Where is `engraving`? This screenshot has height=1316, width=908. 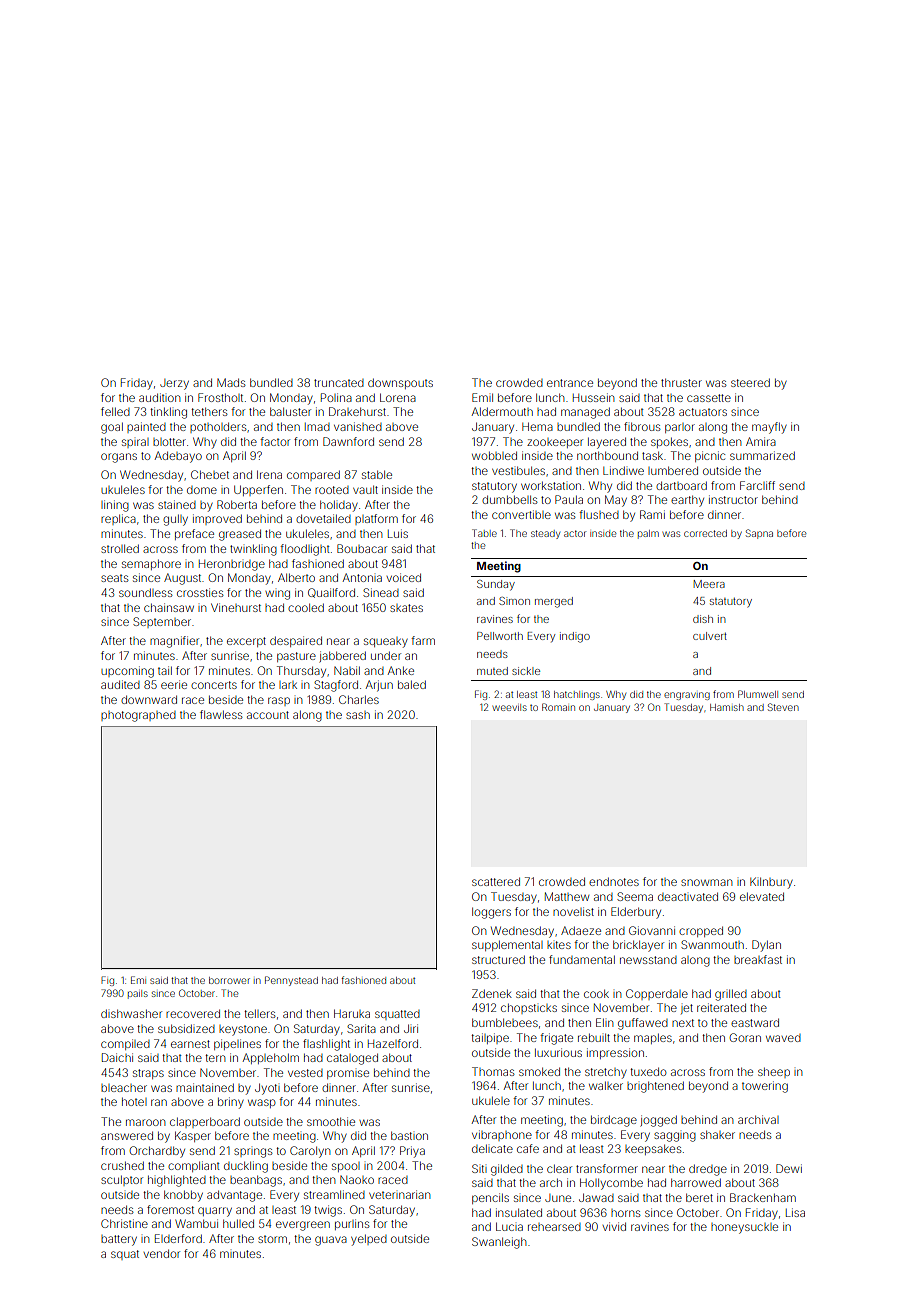 engraving is located at coordinates (687, 696).
